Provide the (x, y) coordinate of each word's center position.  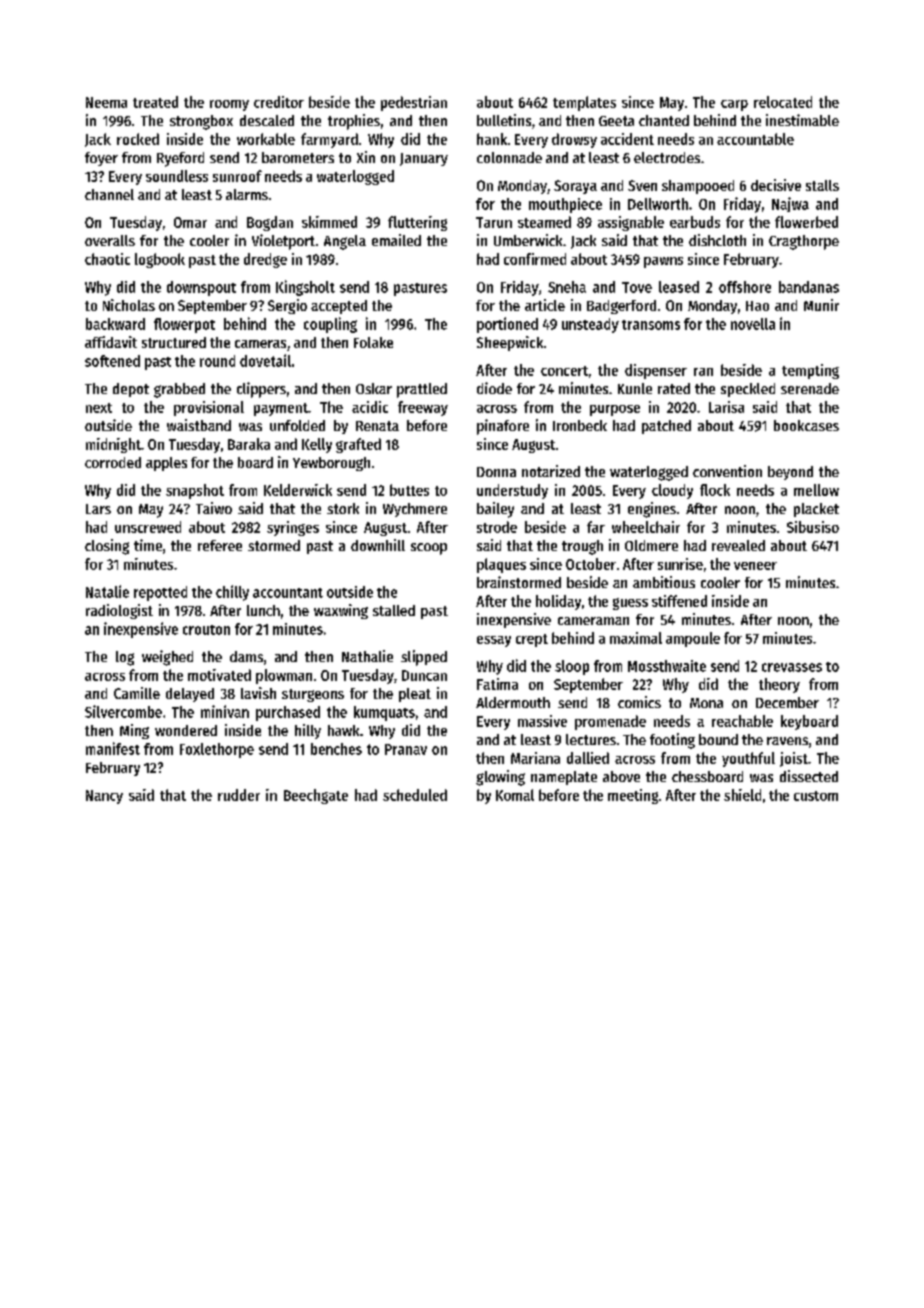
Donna (496, 472)
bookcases (806, 425)
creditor (279, 102)
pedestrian (414, 103)
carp (734, 105)
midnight (113, 445)
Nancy (104, 797)
